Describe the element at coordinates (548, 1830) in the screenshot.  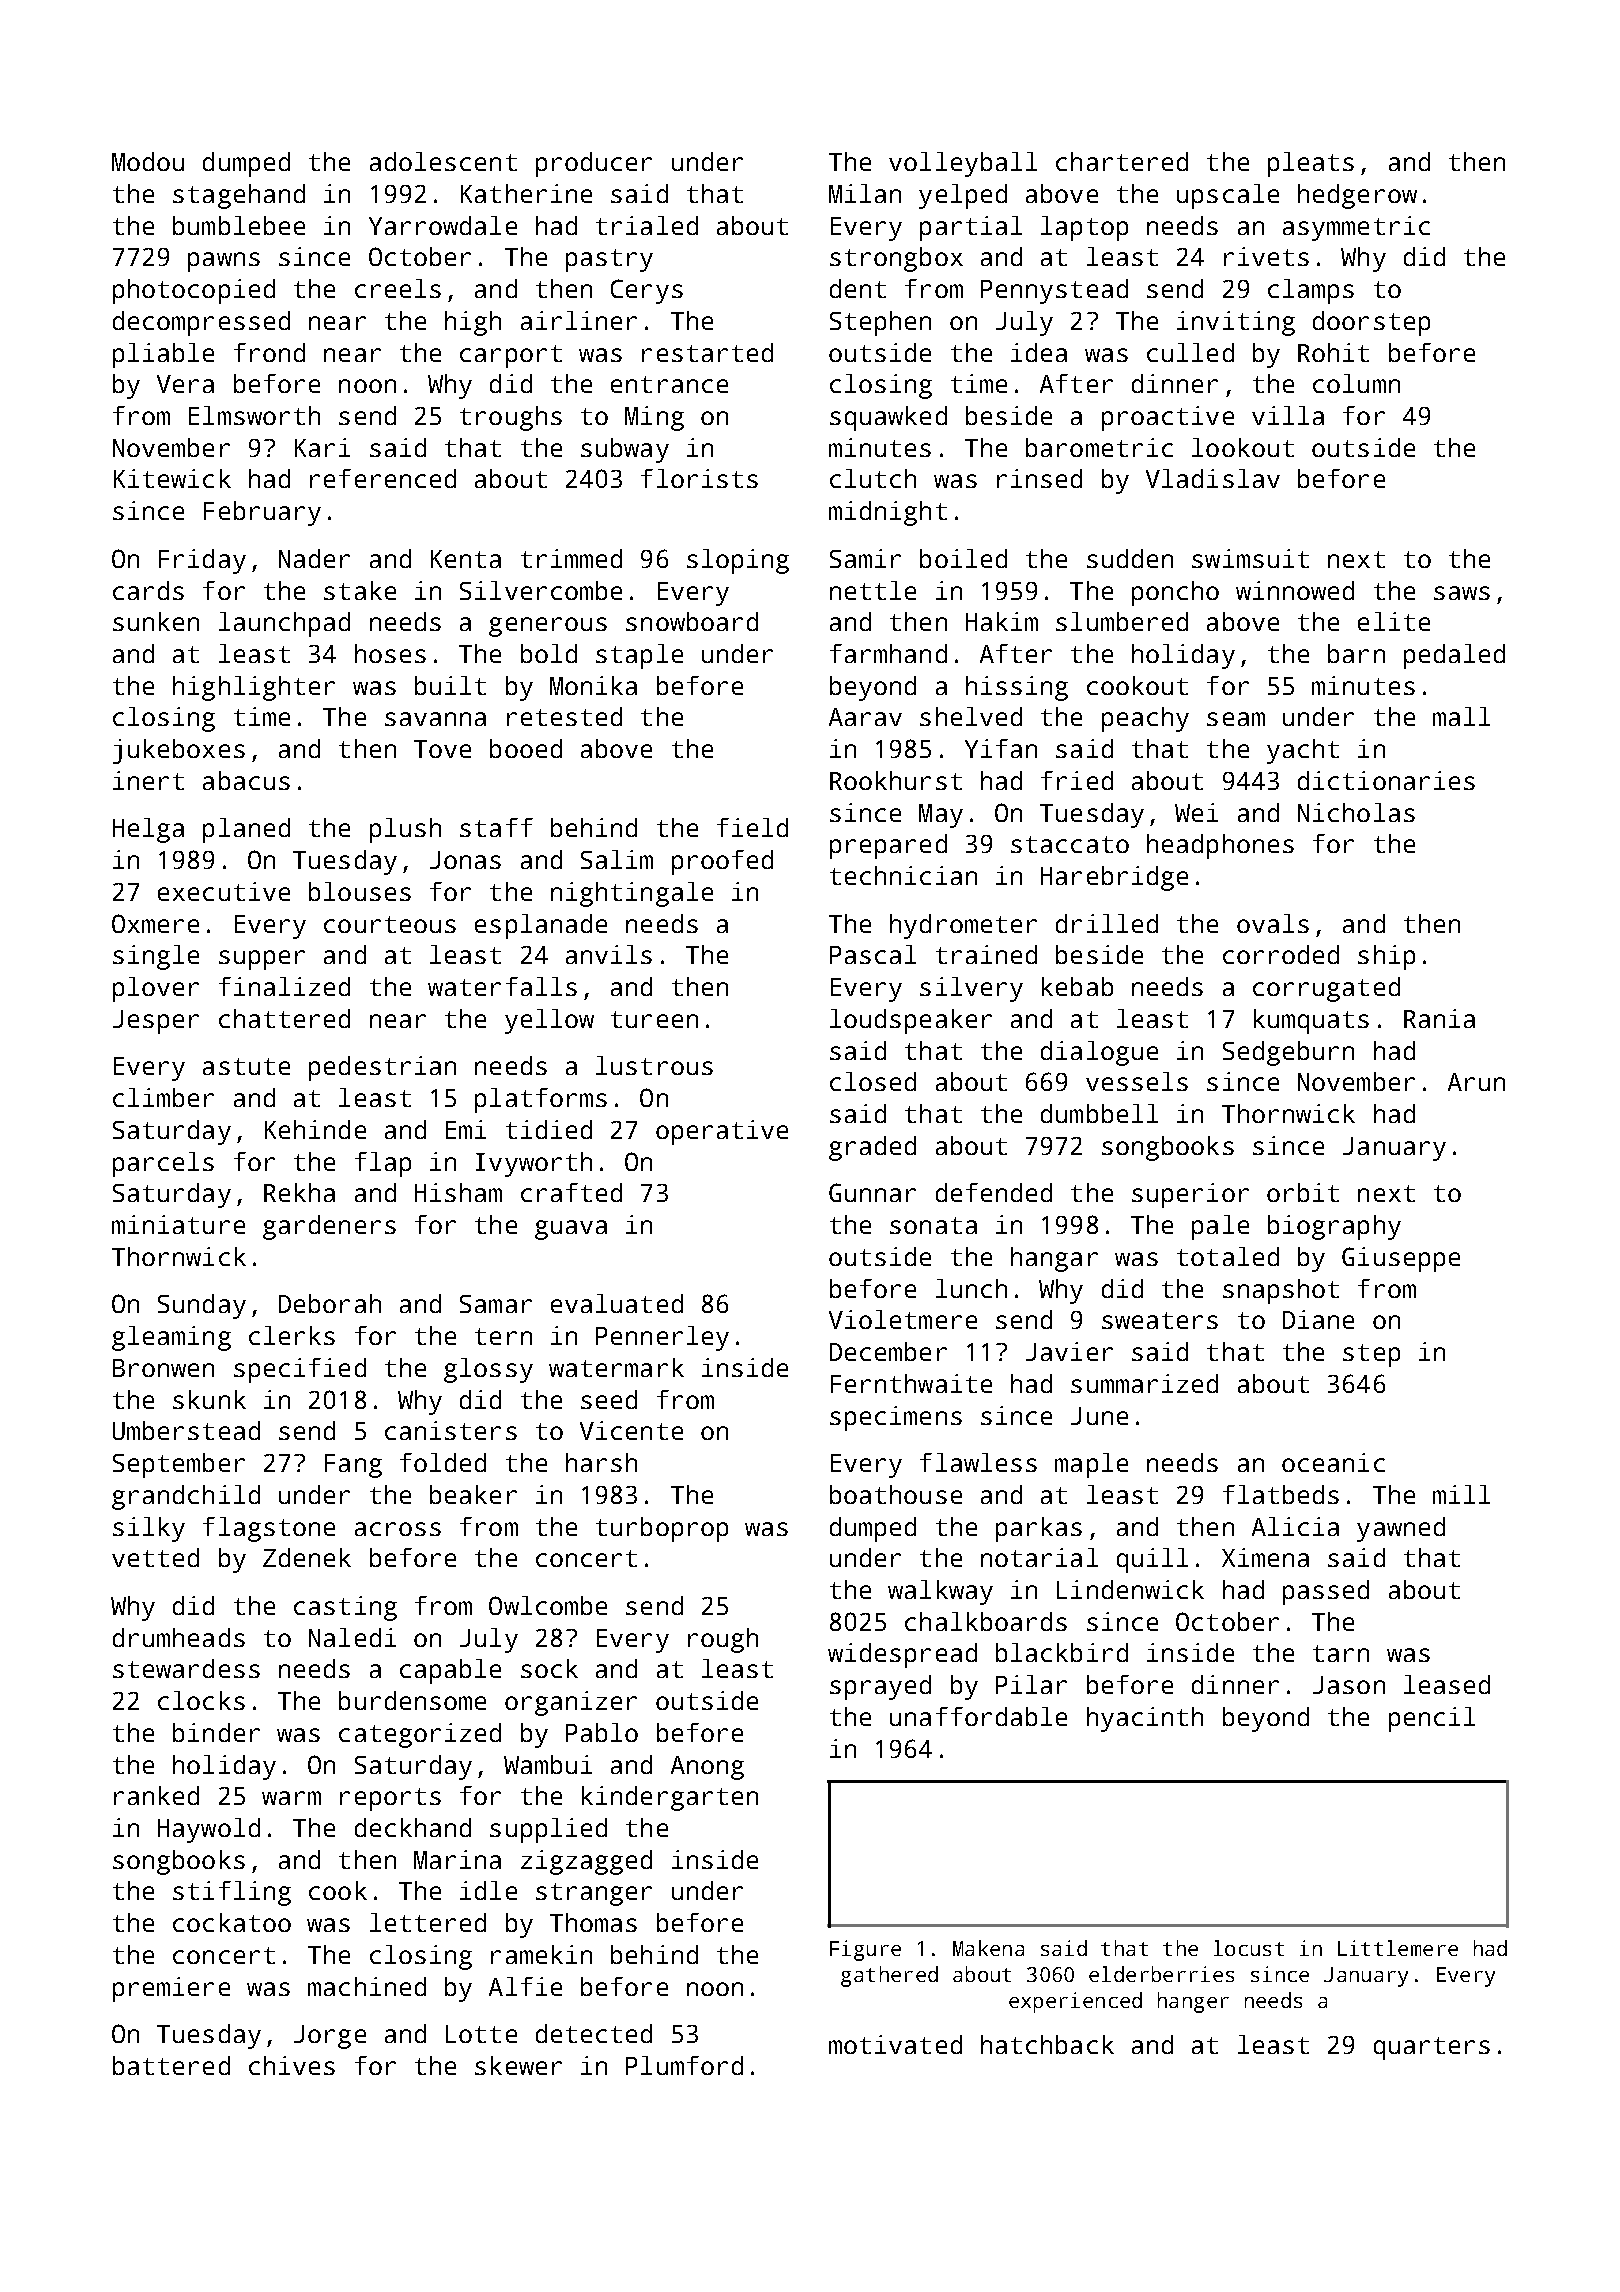
I see `supplied` at that location.
